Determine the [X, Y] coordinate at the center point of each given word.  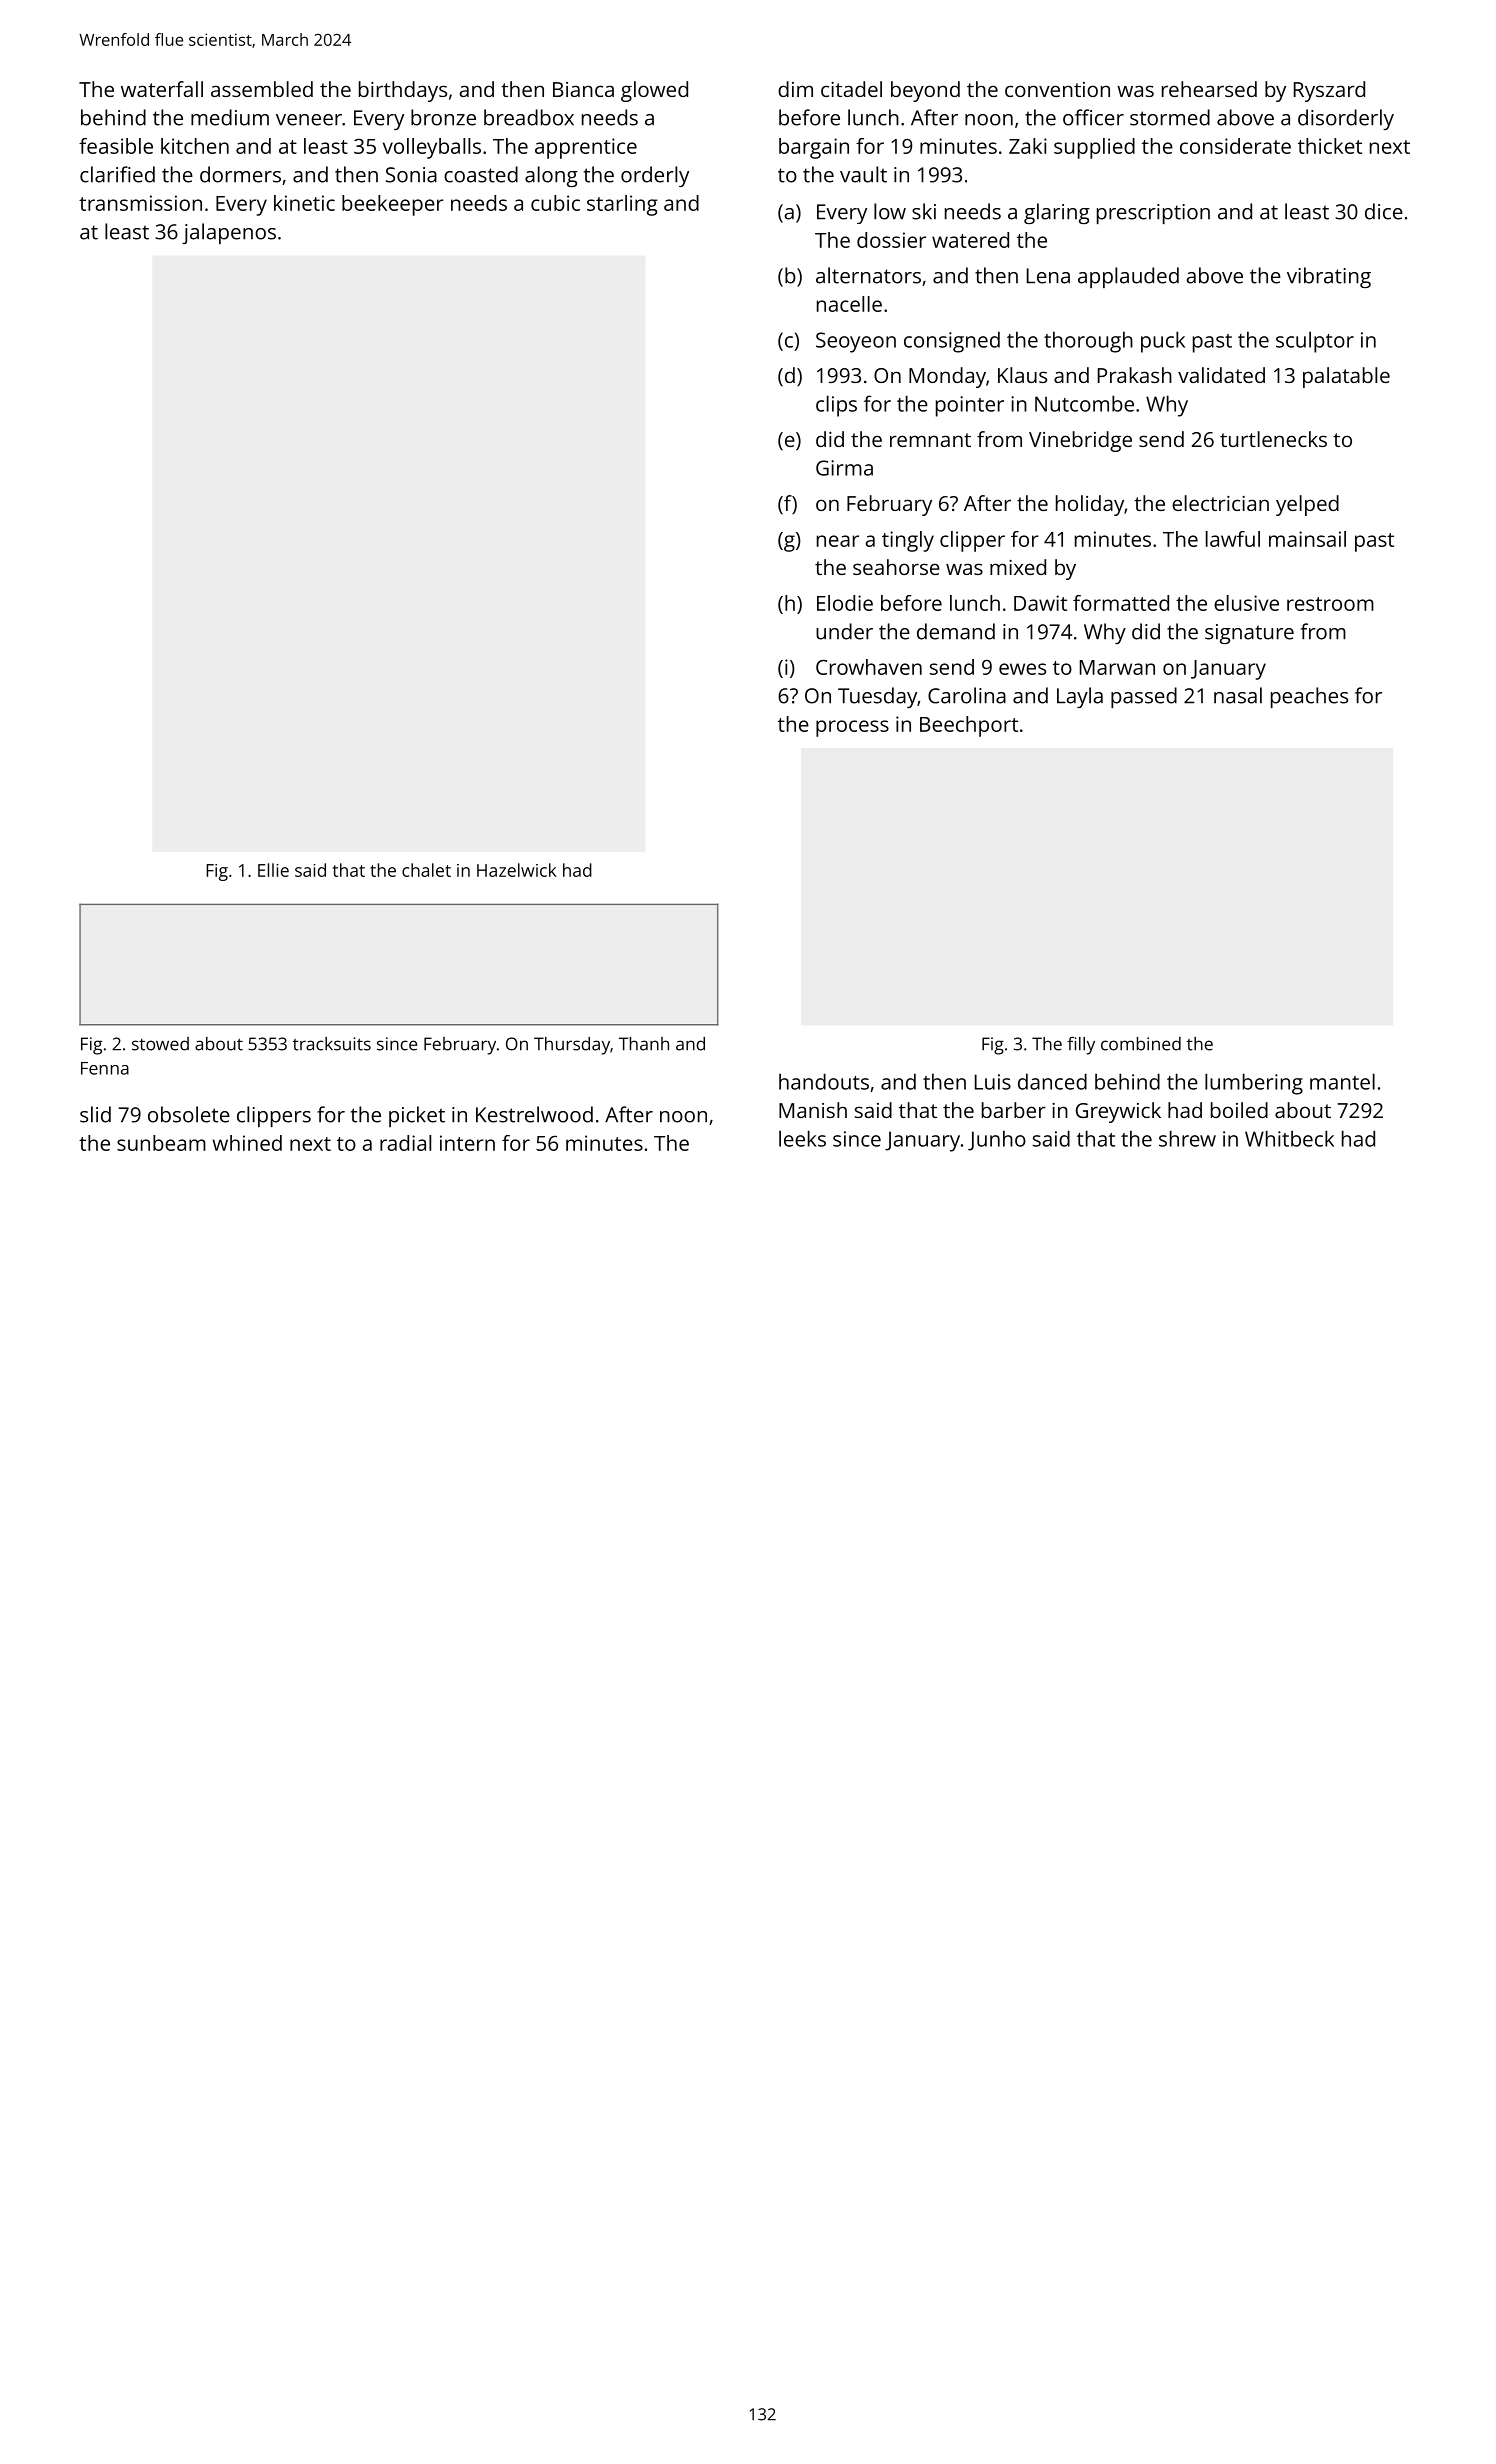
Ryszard [1329, 91]
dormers [240, 174]
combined [1141, 1044]
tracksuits [332, 1044]
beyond [925, 91]
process [852, 728]
